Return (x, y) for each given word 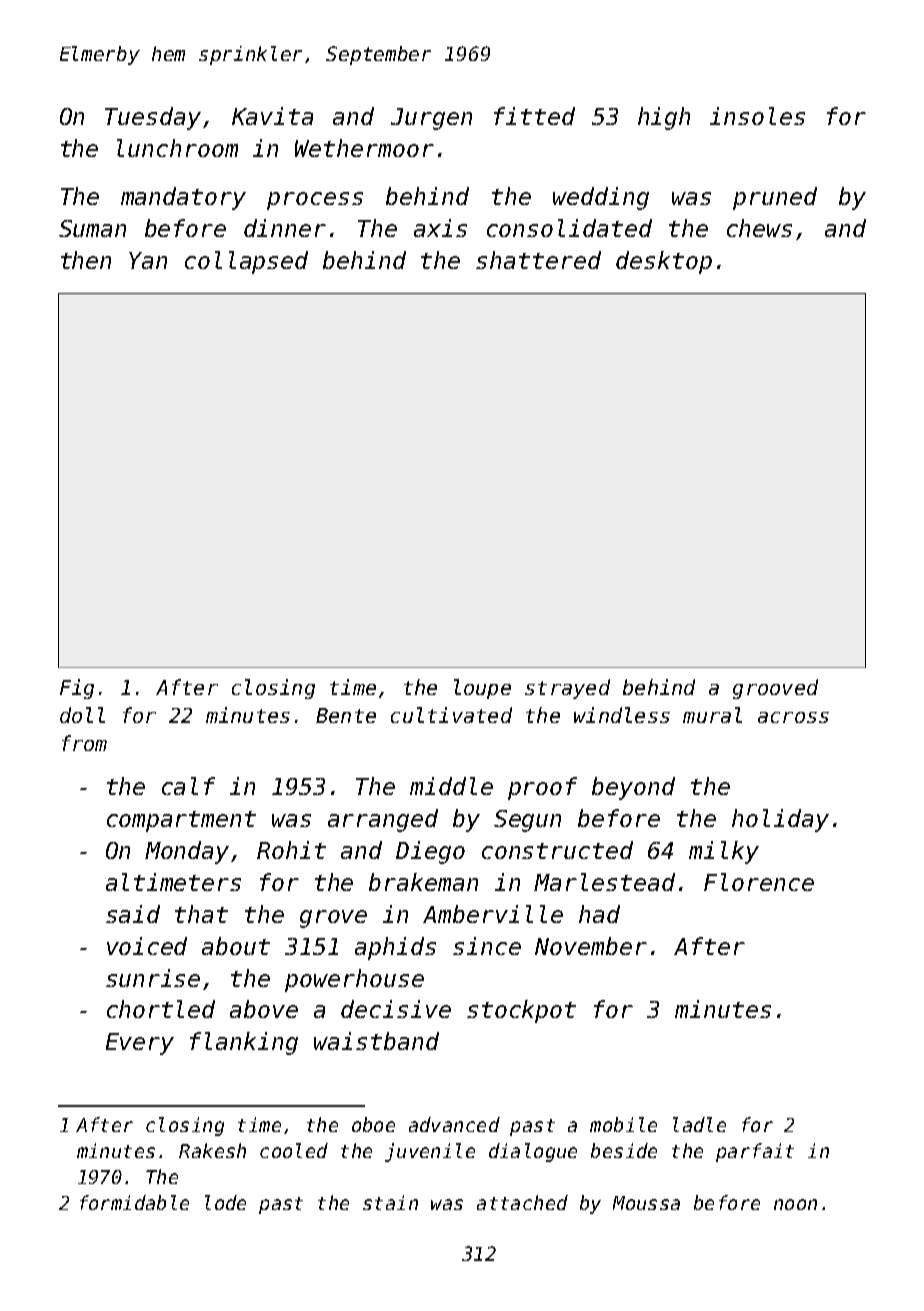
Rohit (291, 850)
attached (522, 1202)
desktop (664, 262)
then (86, 260)
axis (440, 228)
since (487, 946)
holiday (780, 820)
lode (225, 1202)
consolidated (569, 228)
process (315, 201)
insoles (757, 116)
